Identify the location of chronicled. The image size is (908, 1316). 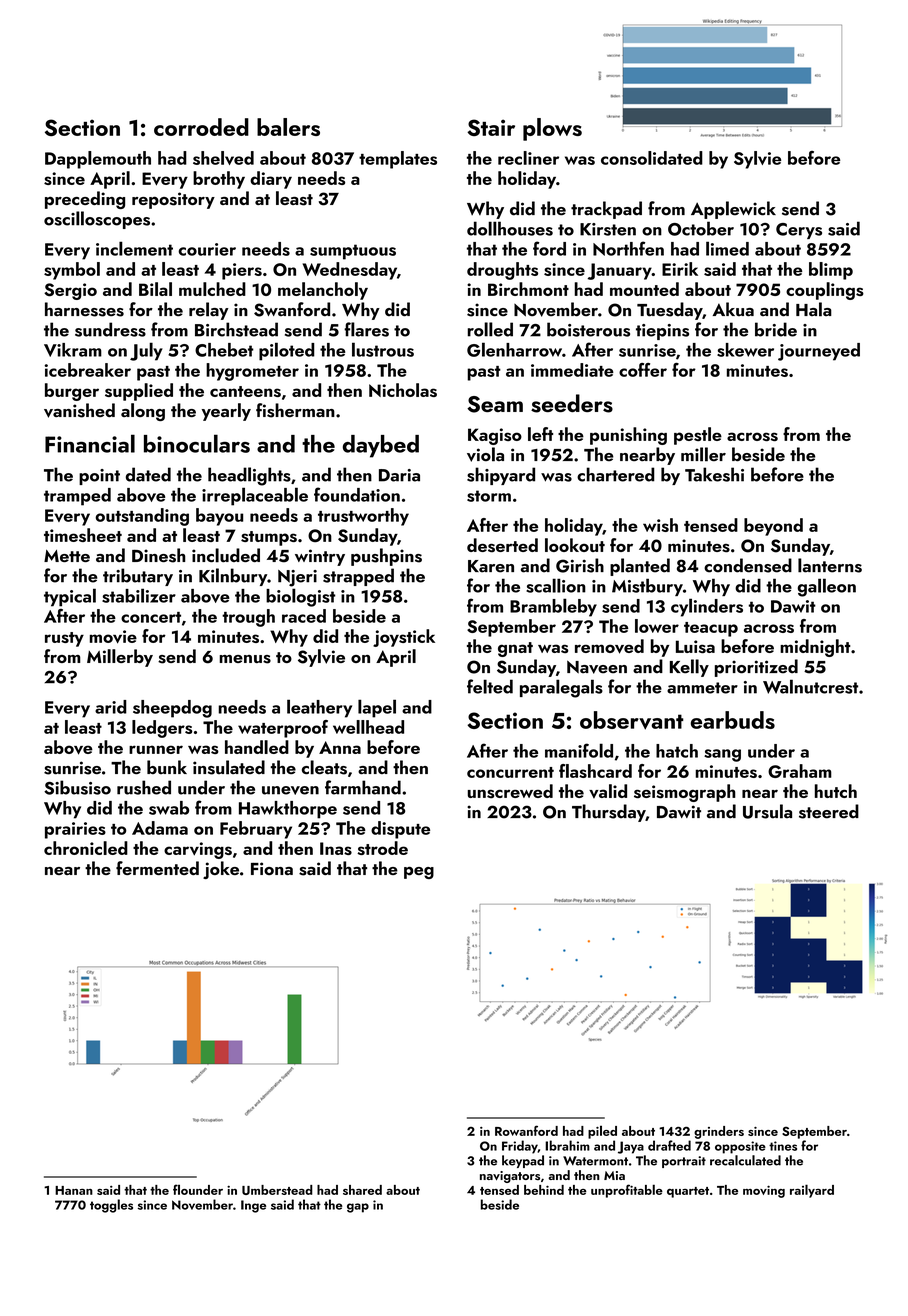
(86, 848).
